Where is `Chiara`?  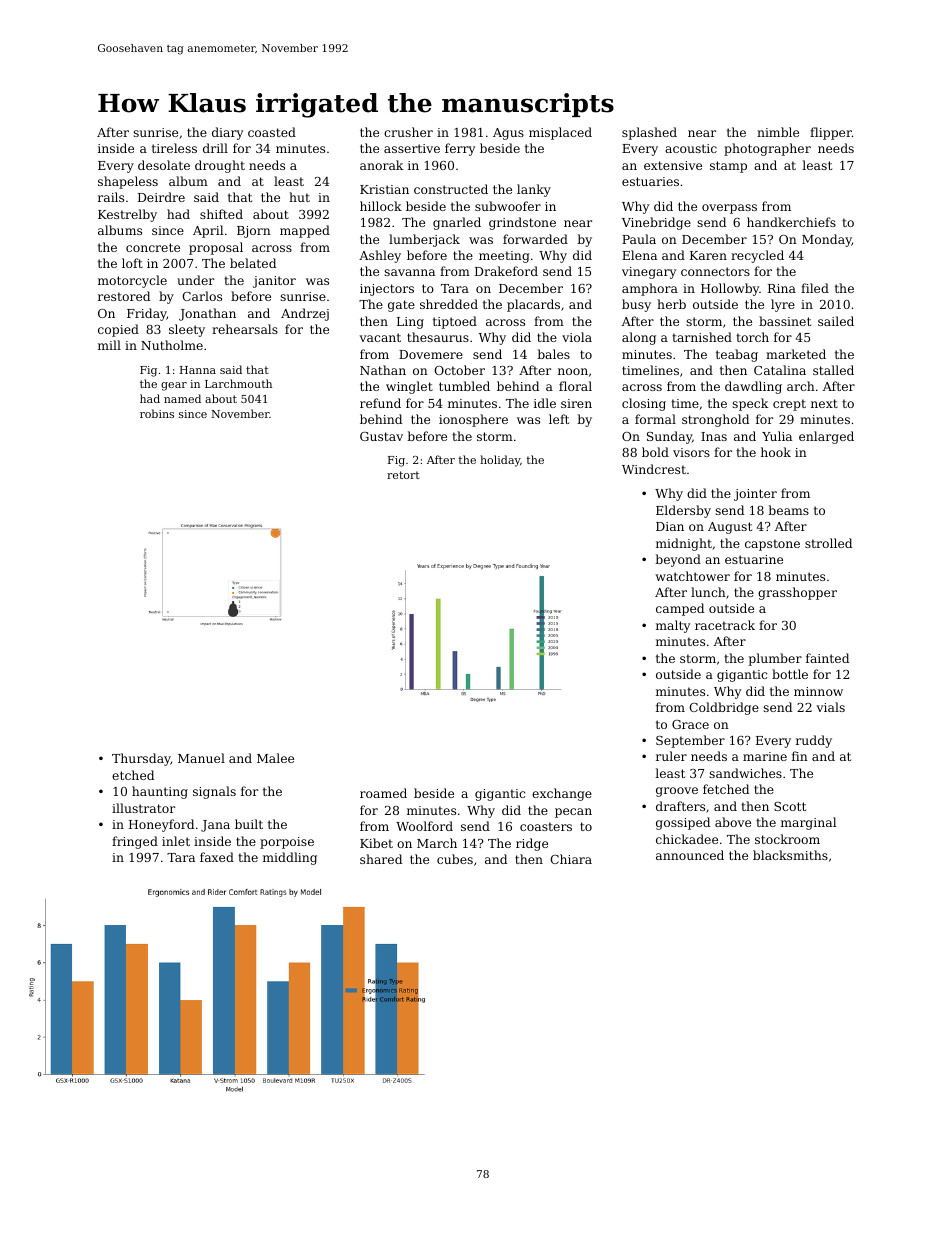 Chiara is located at coordinates (571, 859).
